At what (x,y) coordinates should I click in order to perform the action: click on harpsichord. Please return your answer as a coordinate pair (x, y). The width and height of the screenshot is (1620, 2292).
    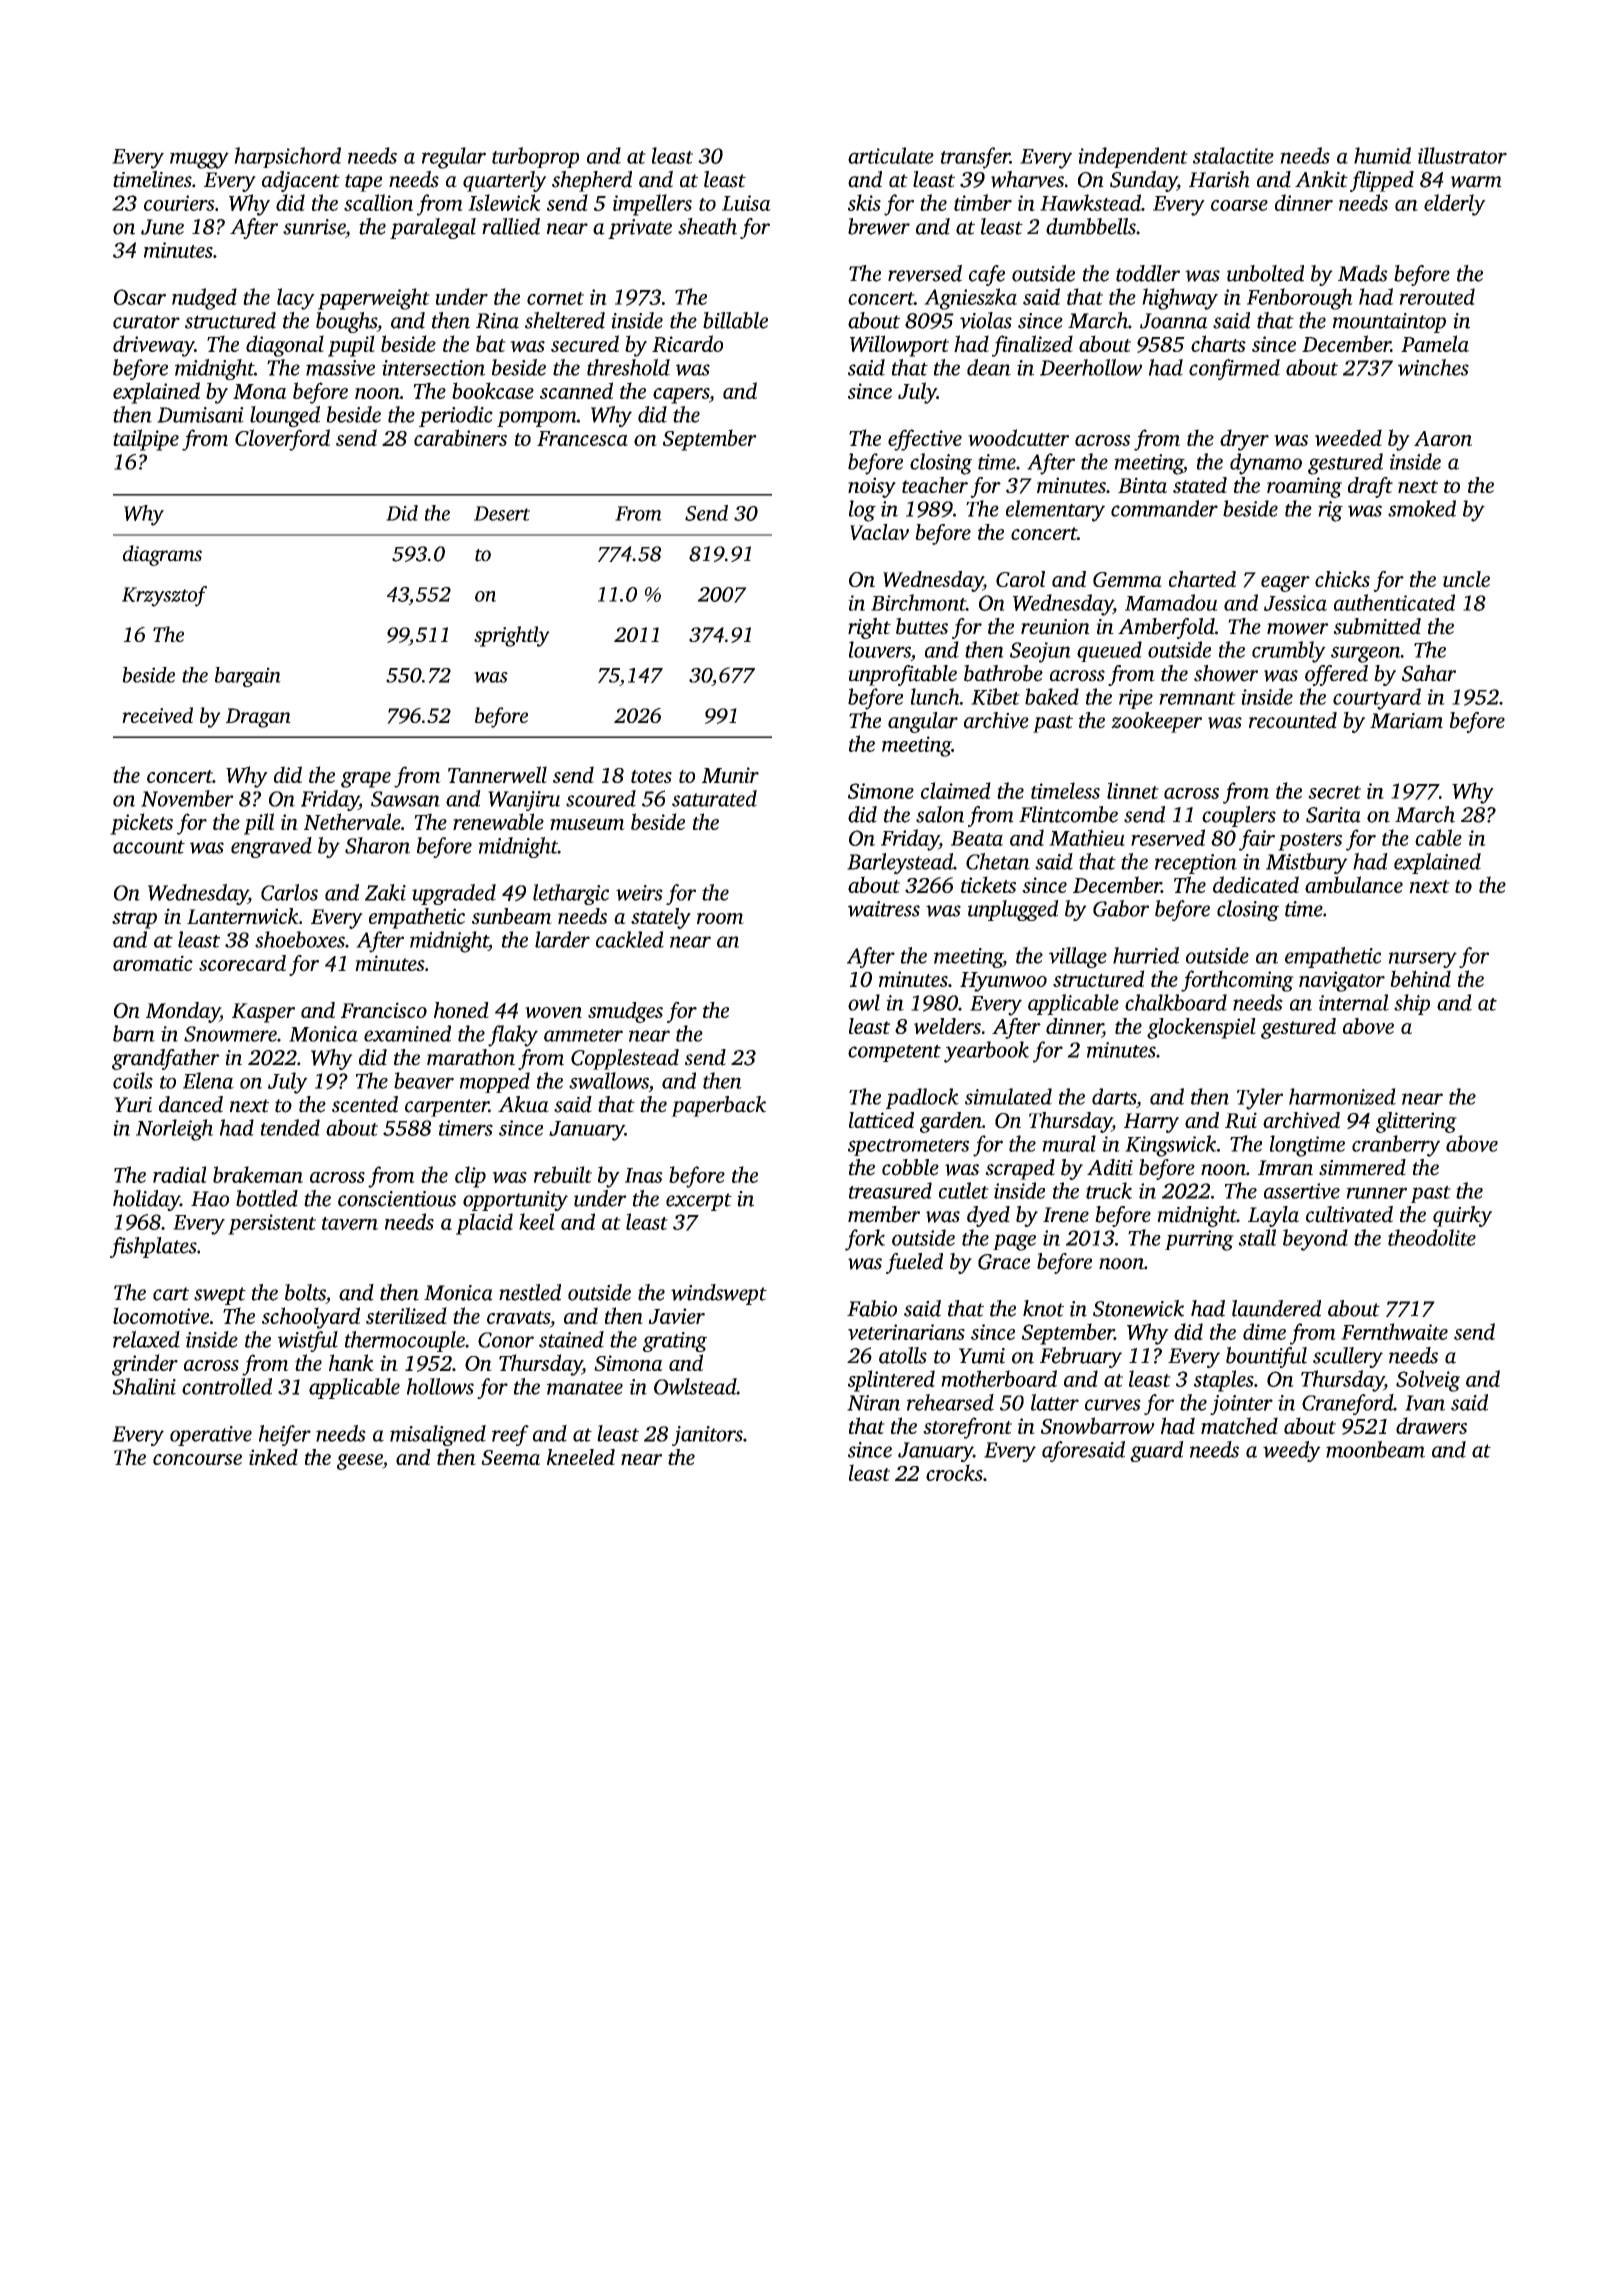
    Looking at the image, I should click on (287, 157).
